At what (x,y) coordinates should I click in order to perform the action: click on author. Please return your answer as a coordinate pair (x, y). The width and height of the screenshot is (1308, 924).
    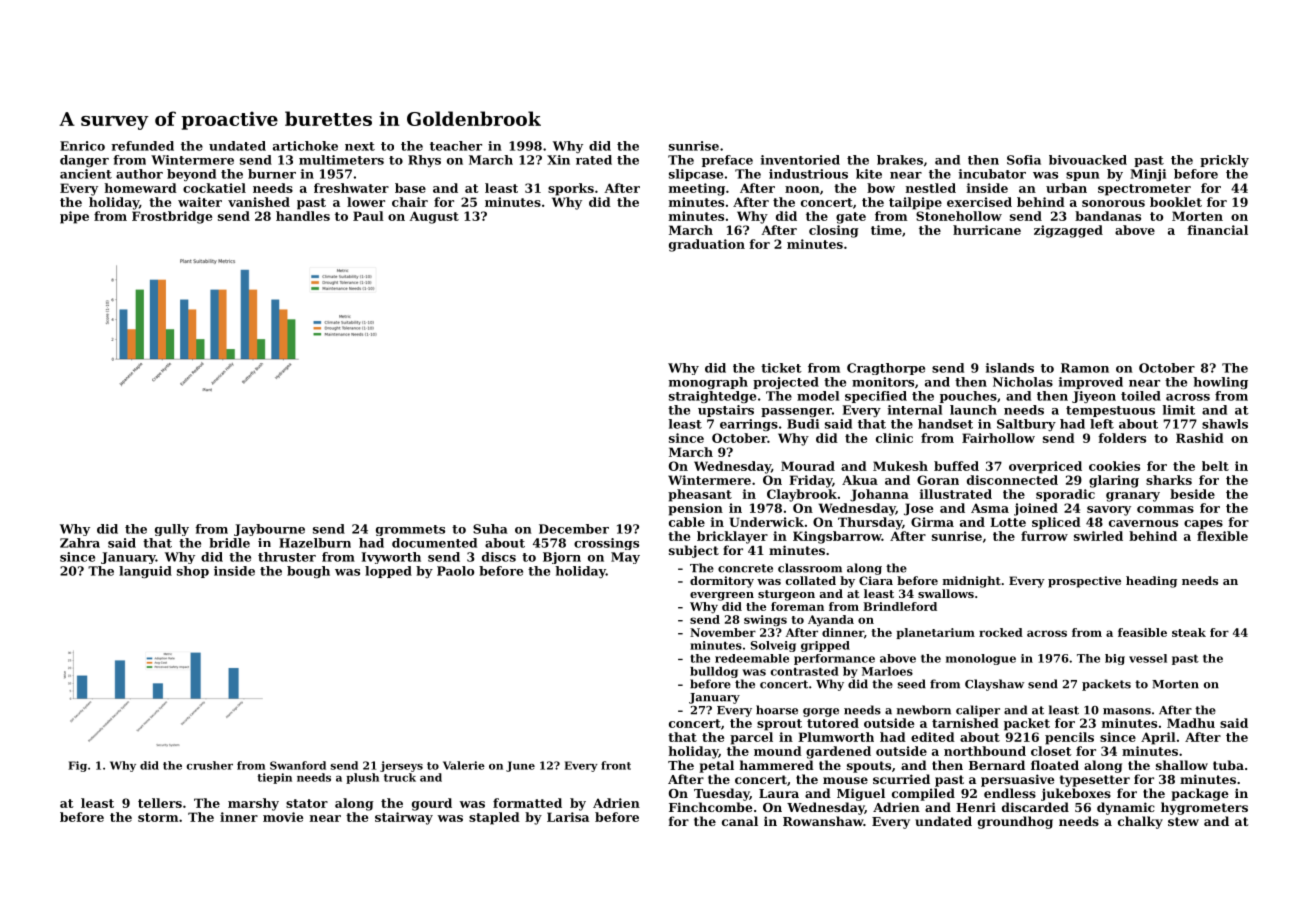
    Looking at the image, I should click on (139, 174).
